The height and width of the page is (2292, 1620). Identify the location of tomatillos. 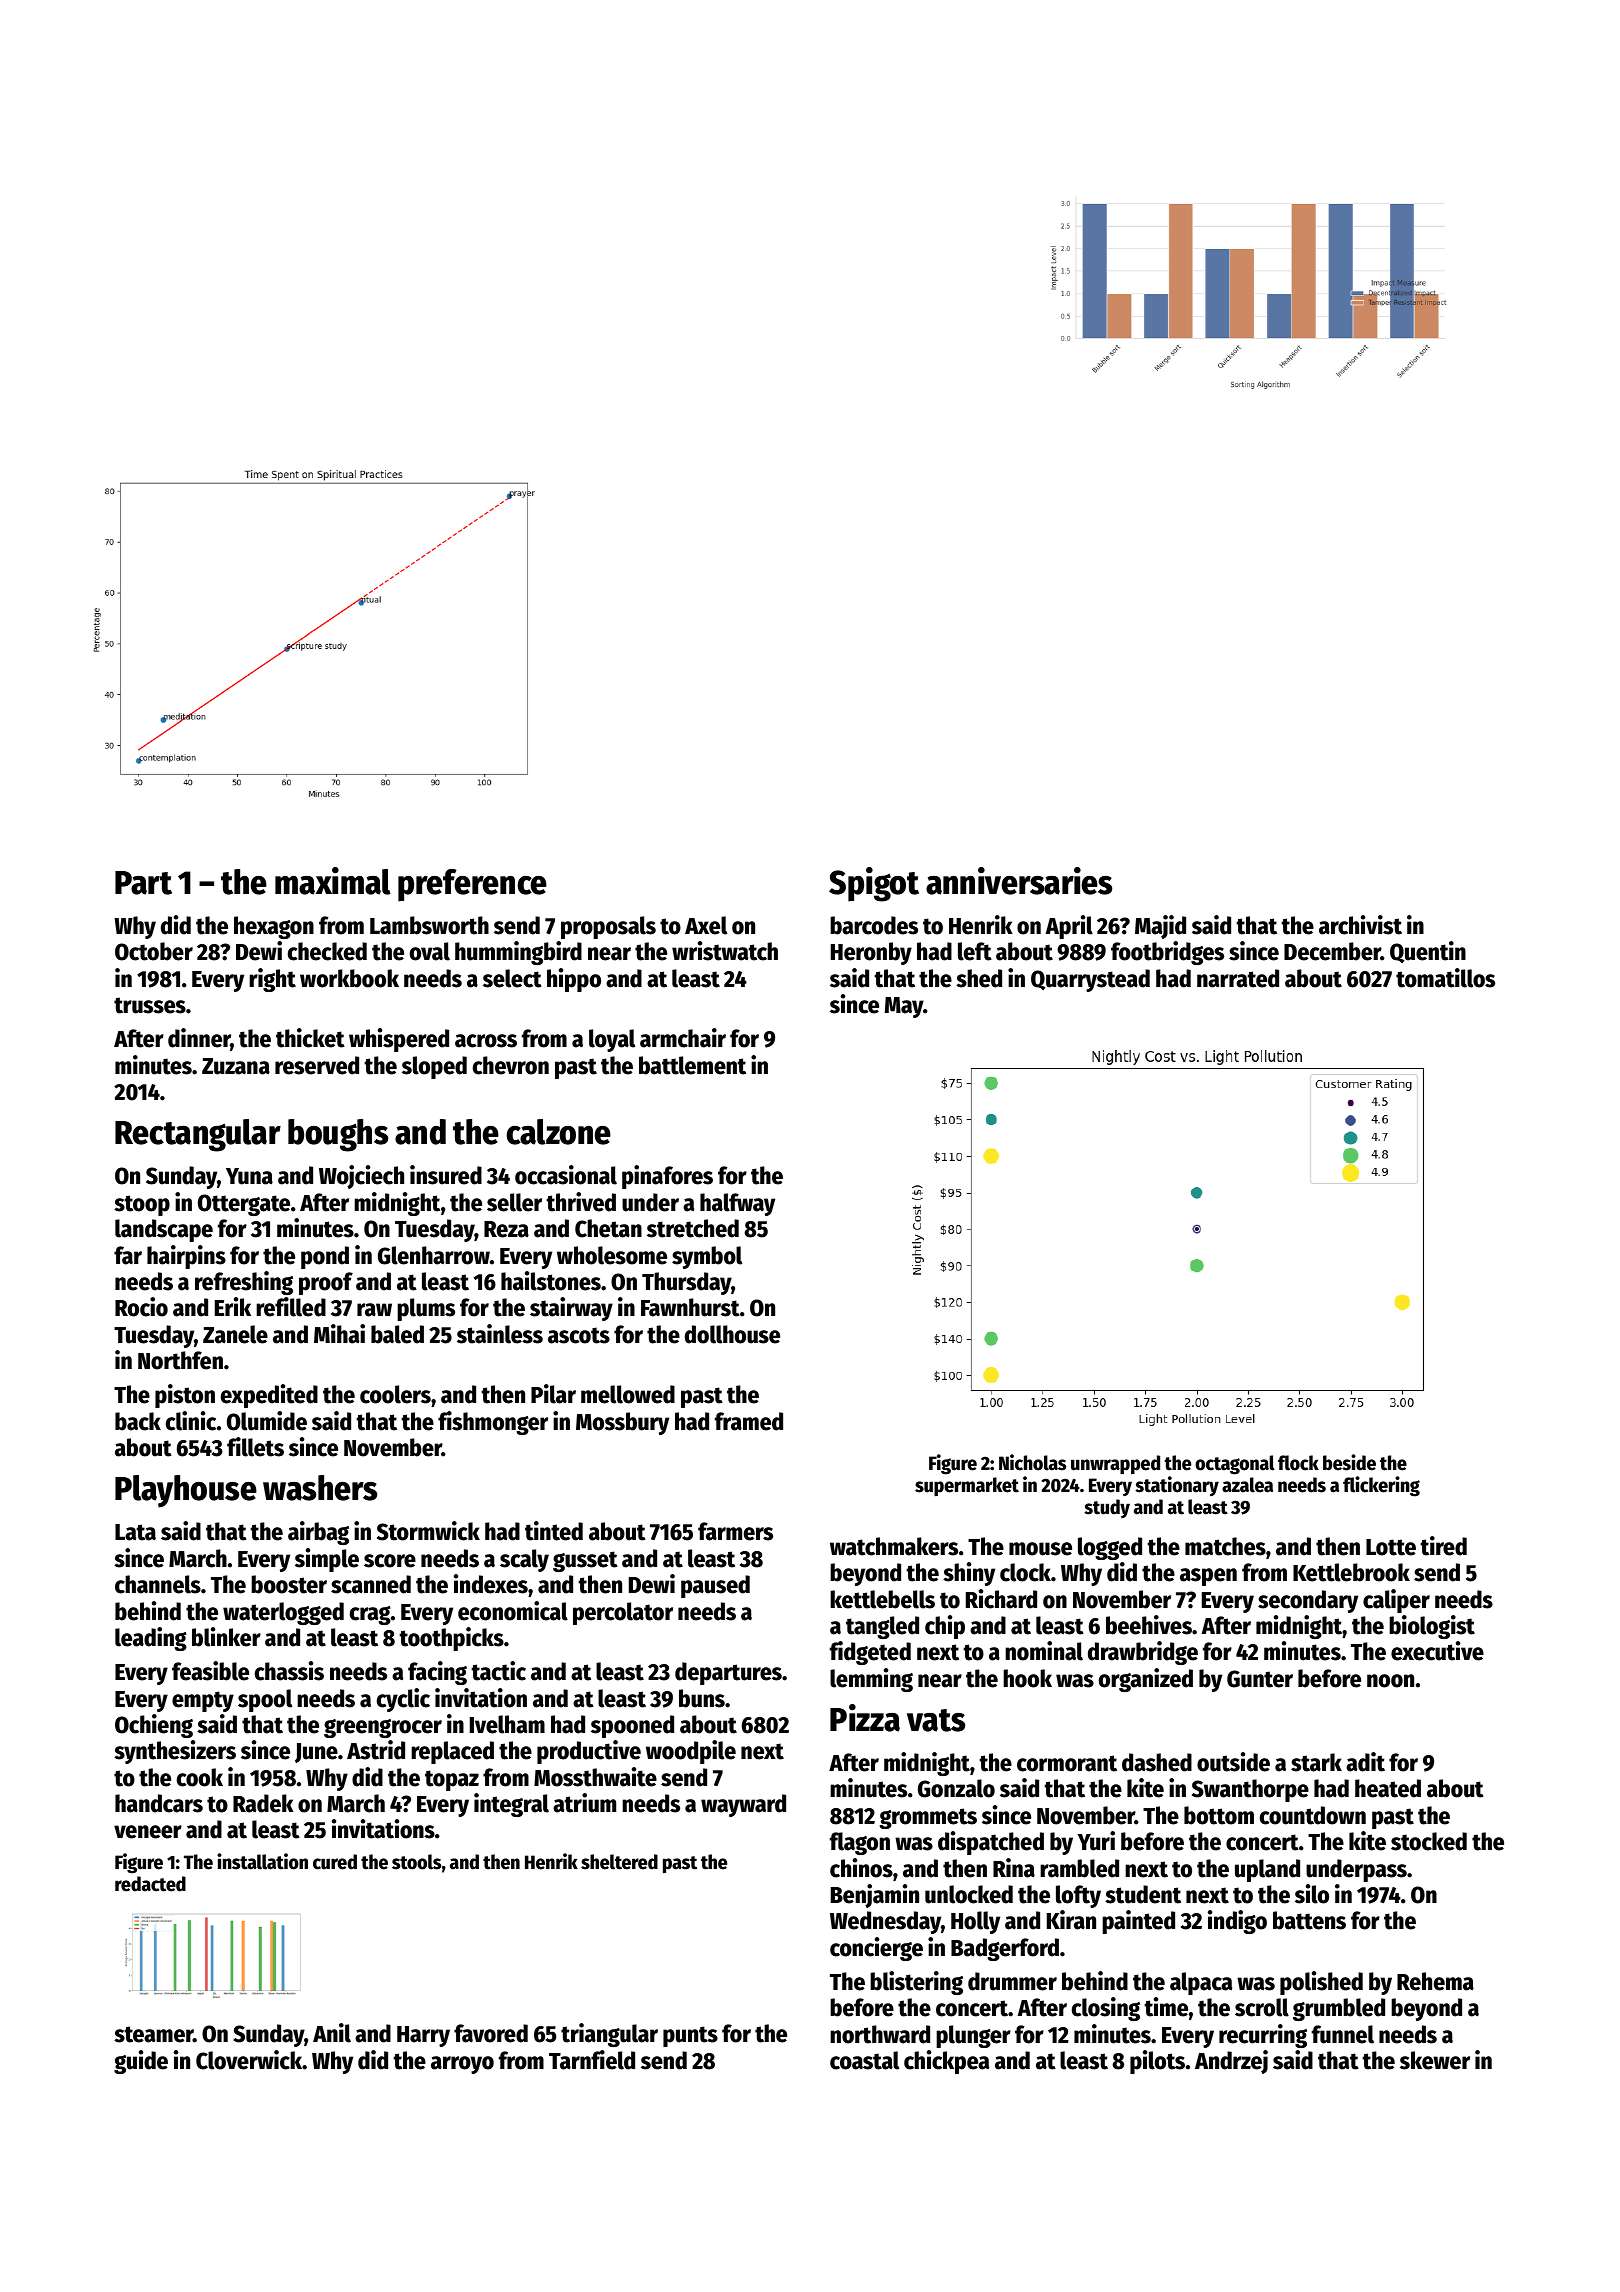
(1445, 978).
